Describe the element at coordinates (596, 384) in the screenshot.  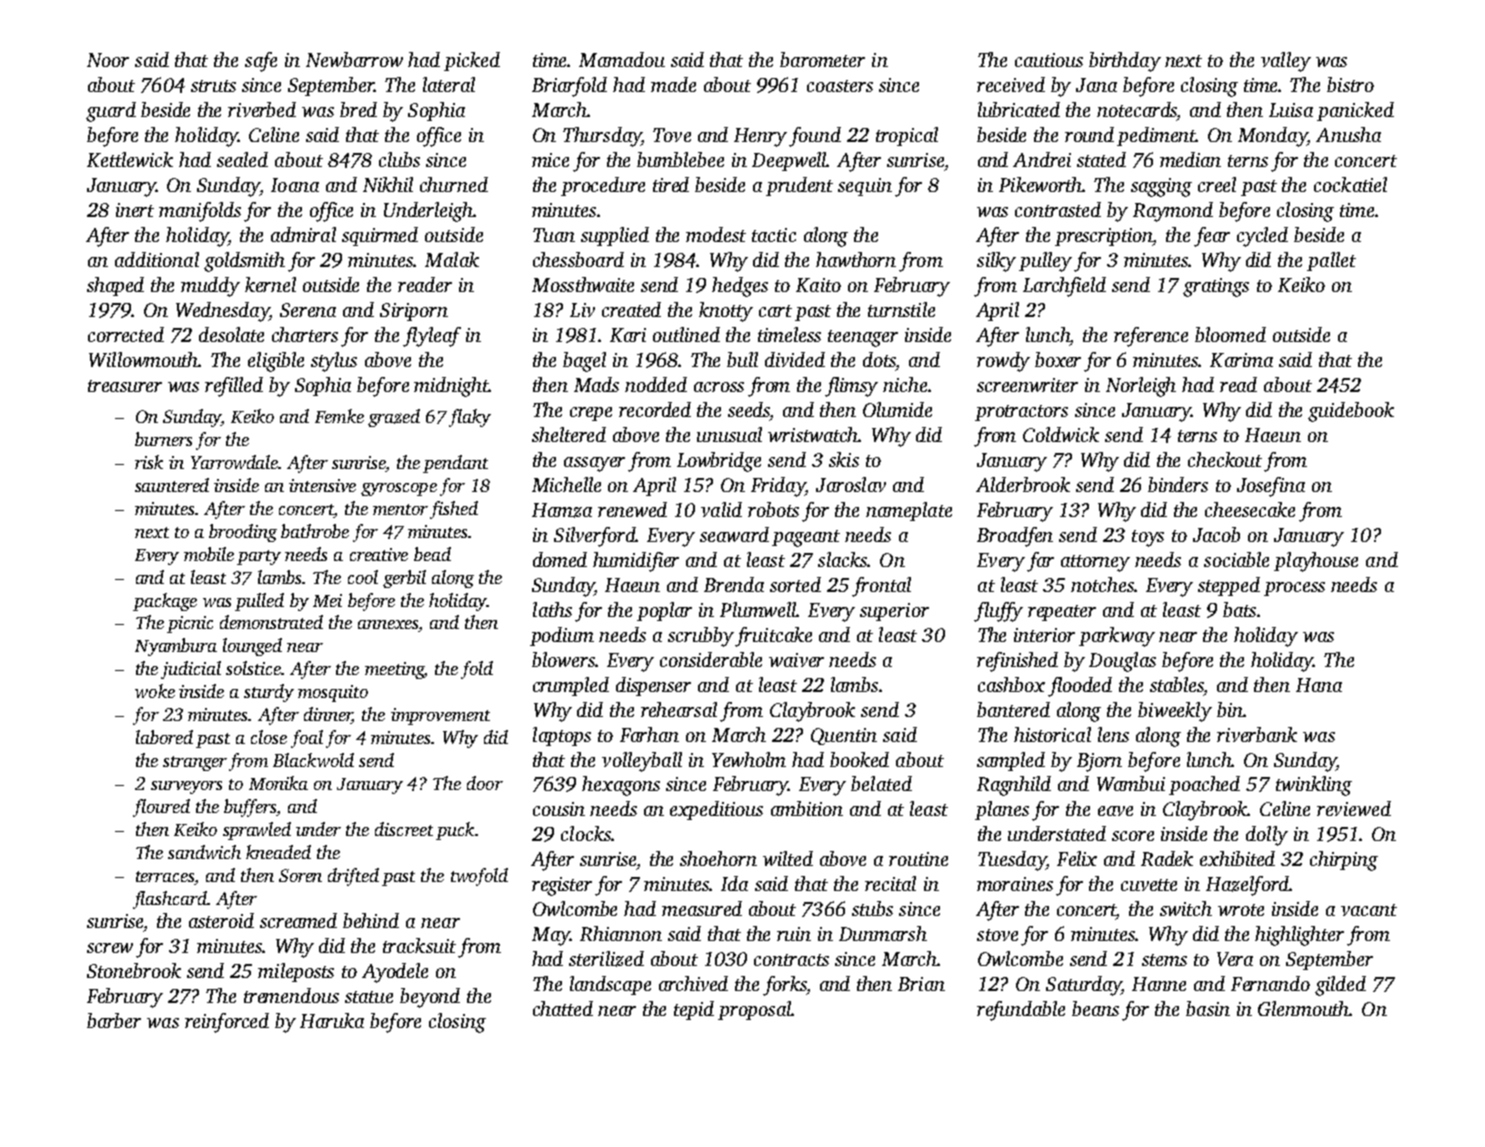
I see `Mads` at that location.
